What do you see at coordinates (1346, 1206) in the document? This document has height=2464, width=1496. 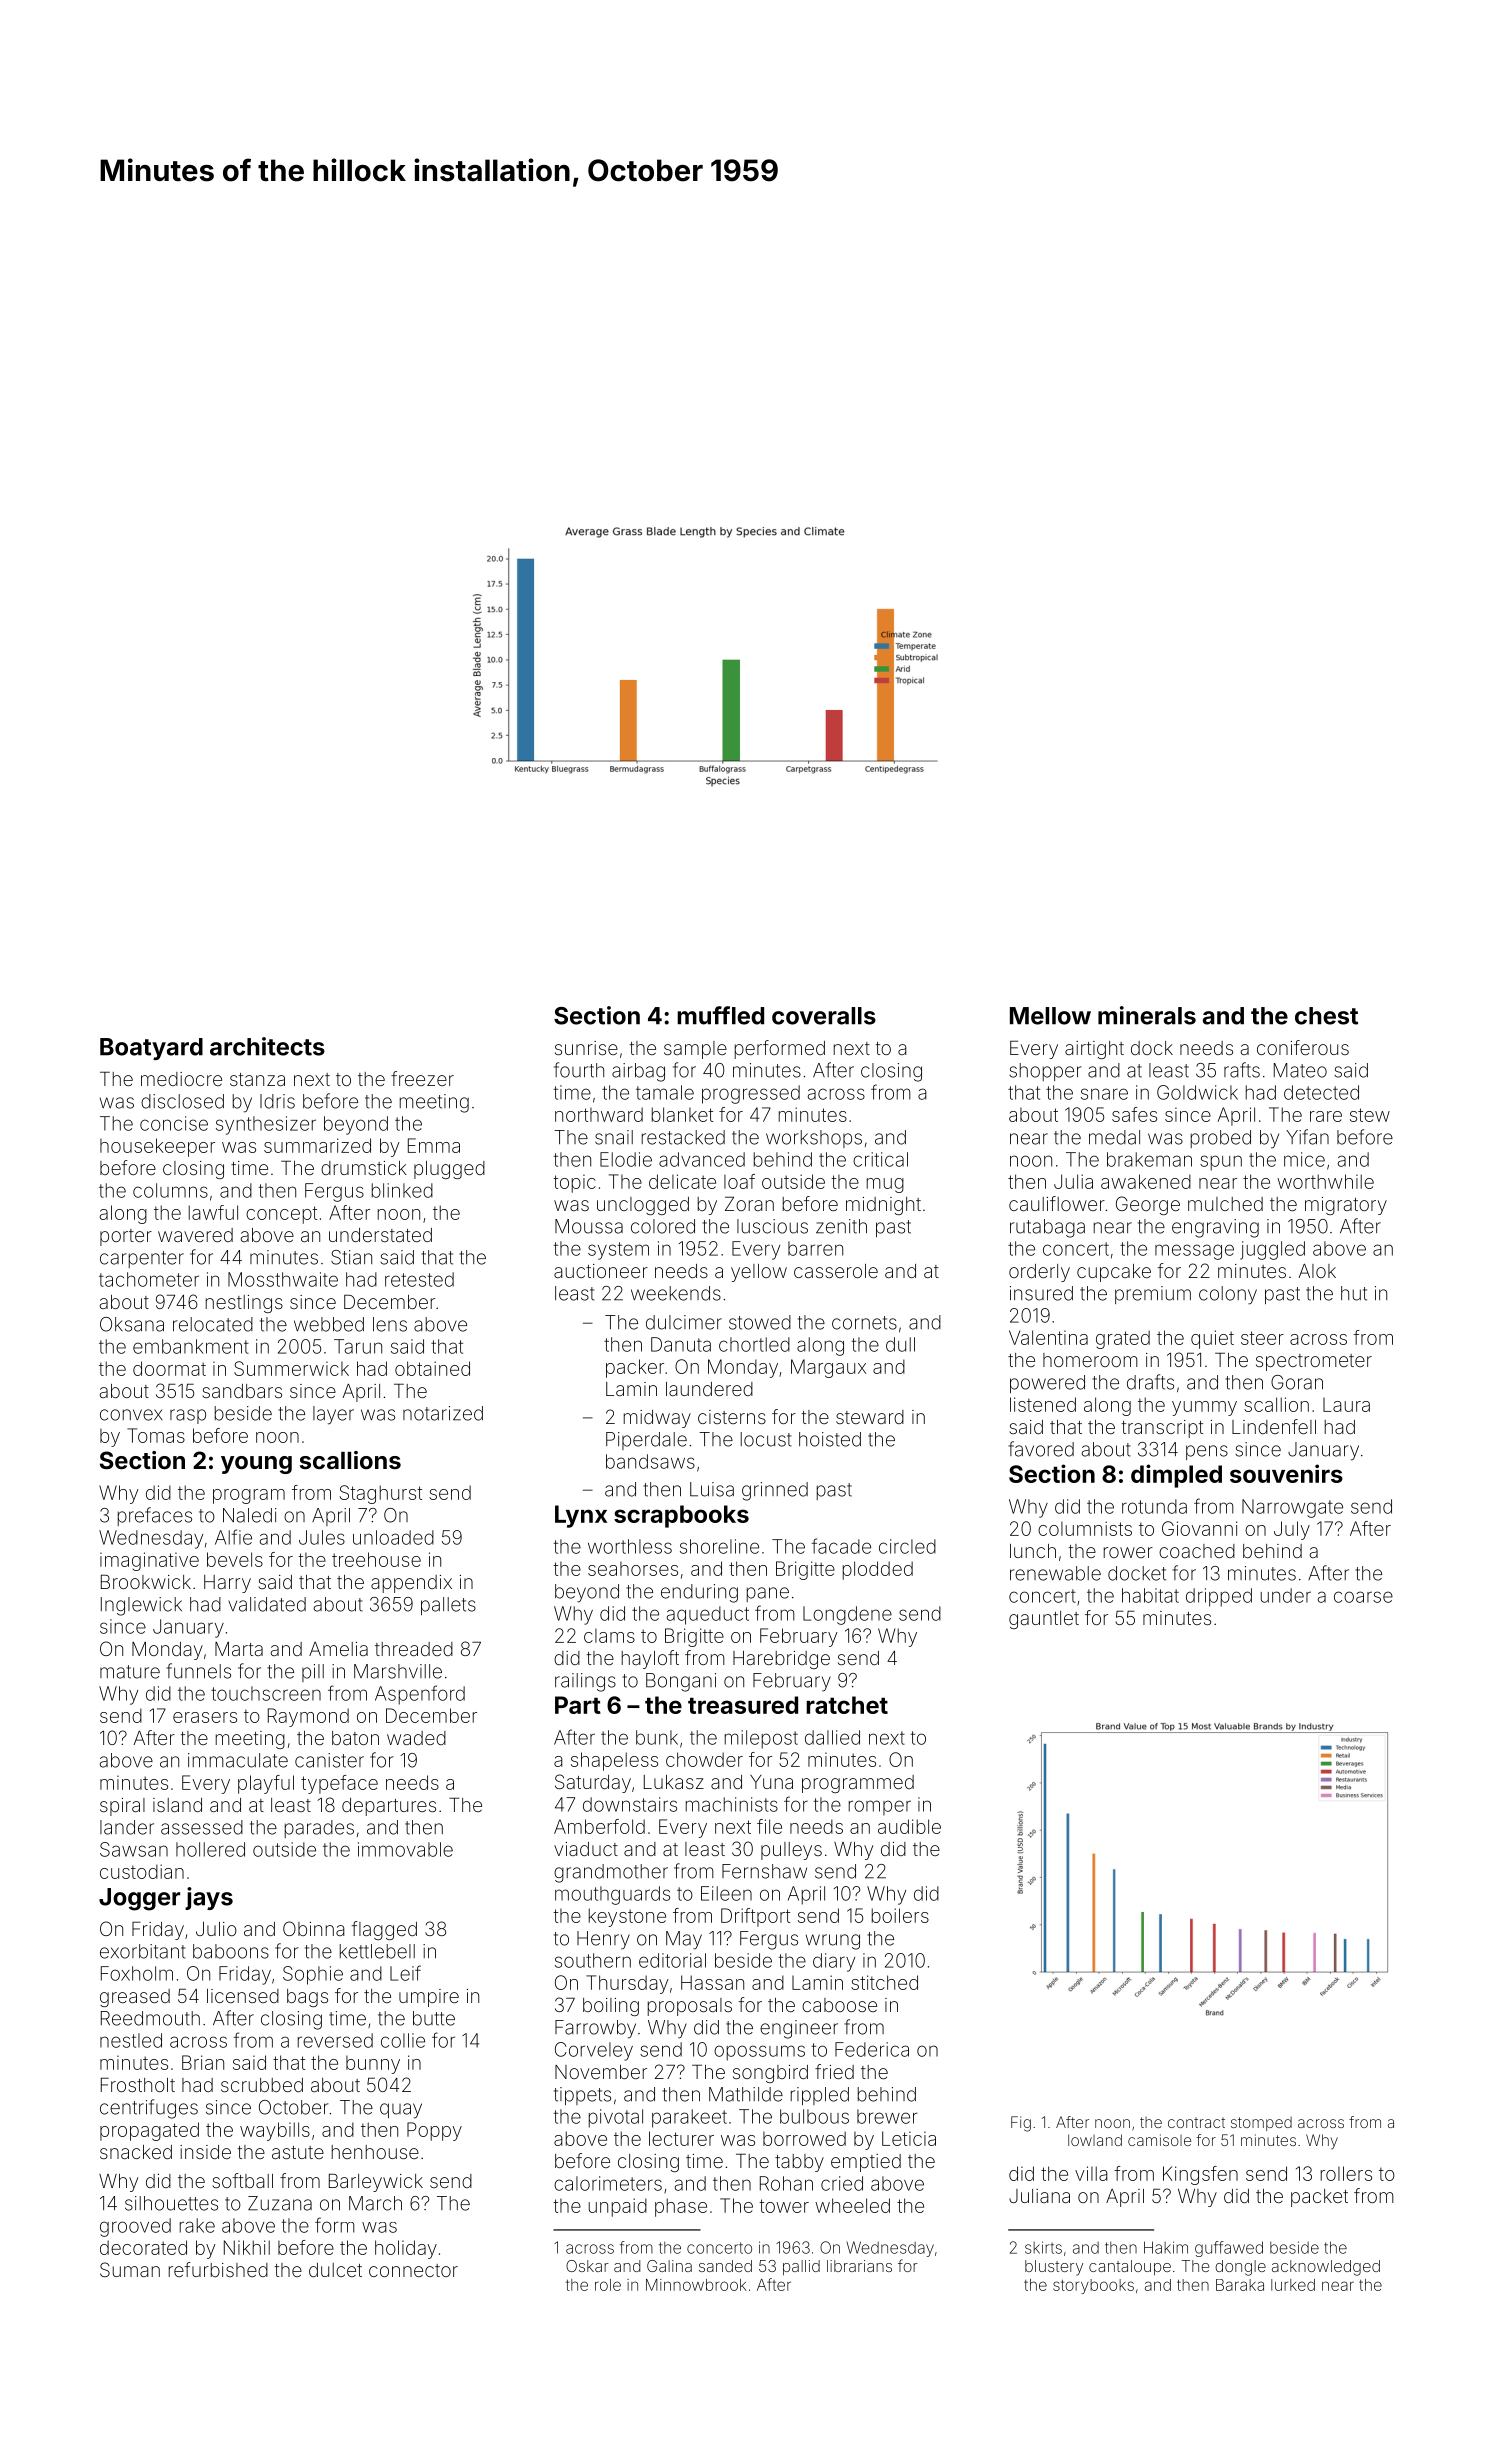 I see `migratory` at bounding box center [1346, 1206].
